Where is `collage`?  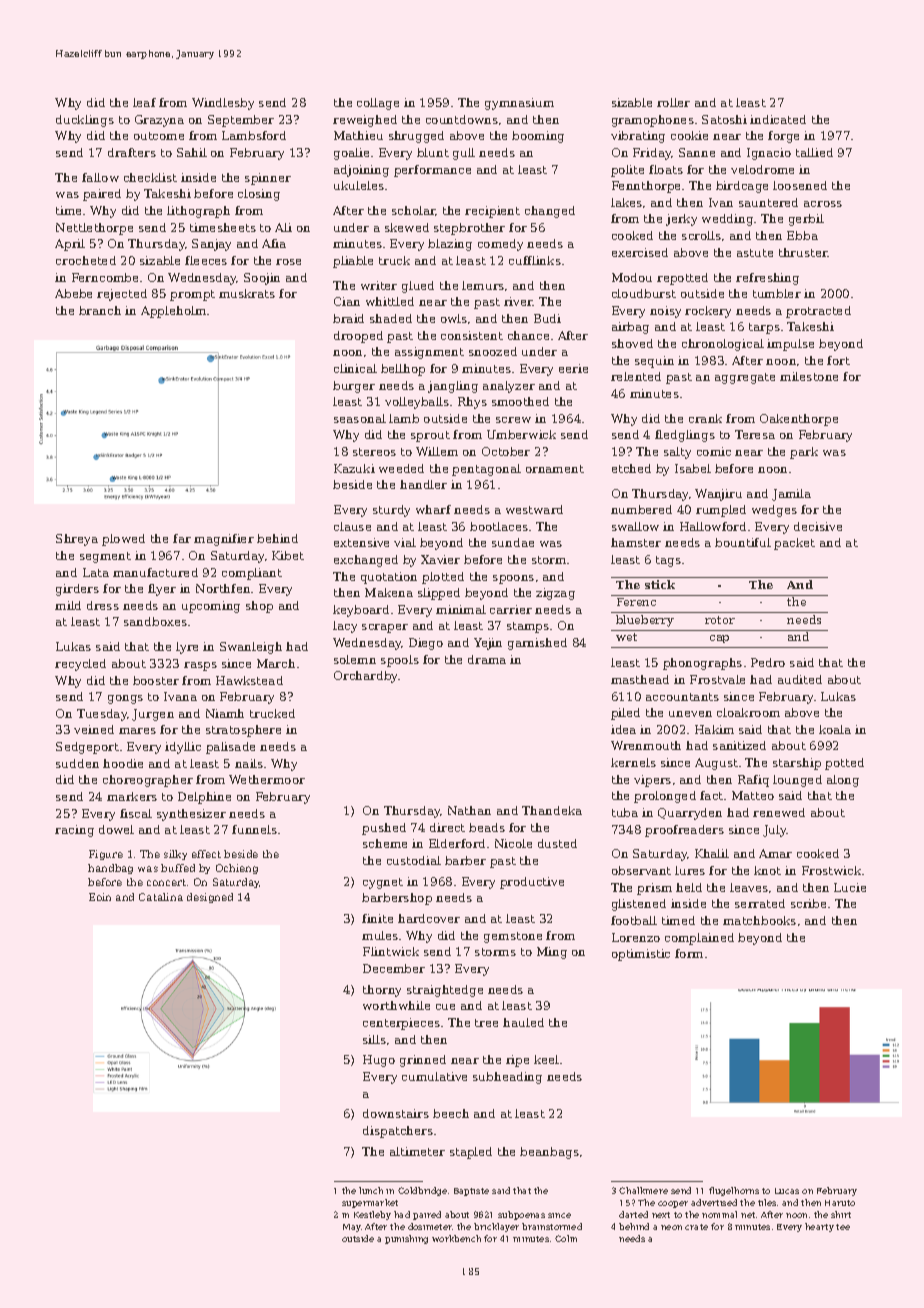
collage is located at coordinates (378, 104).
